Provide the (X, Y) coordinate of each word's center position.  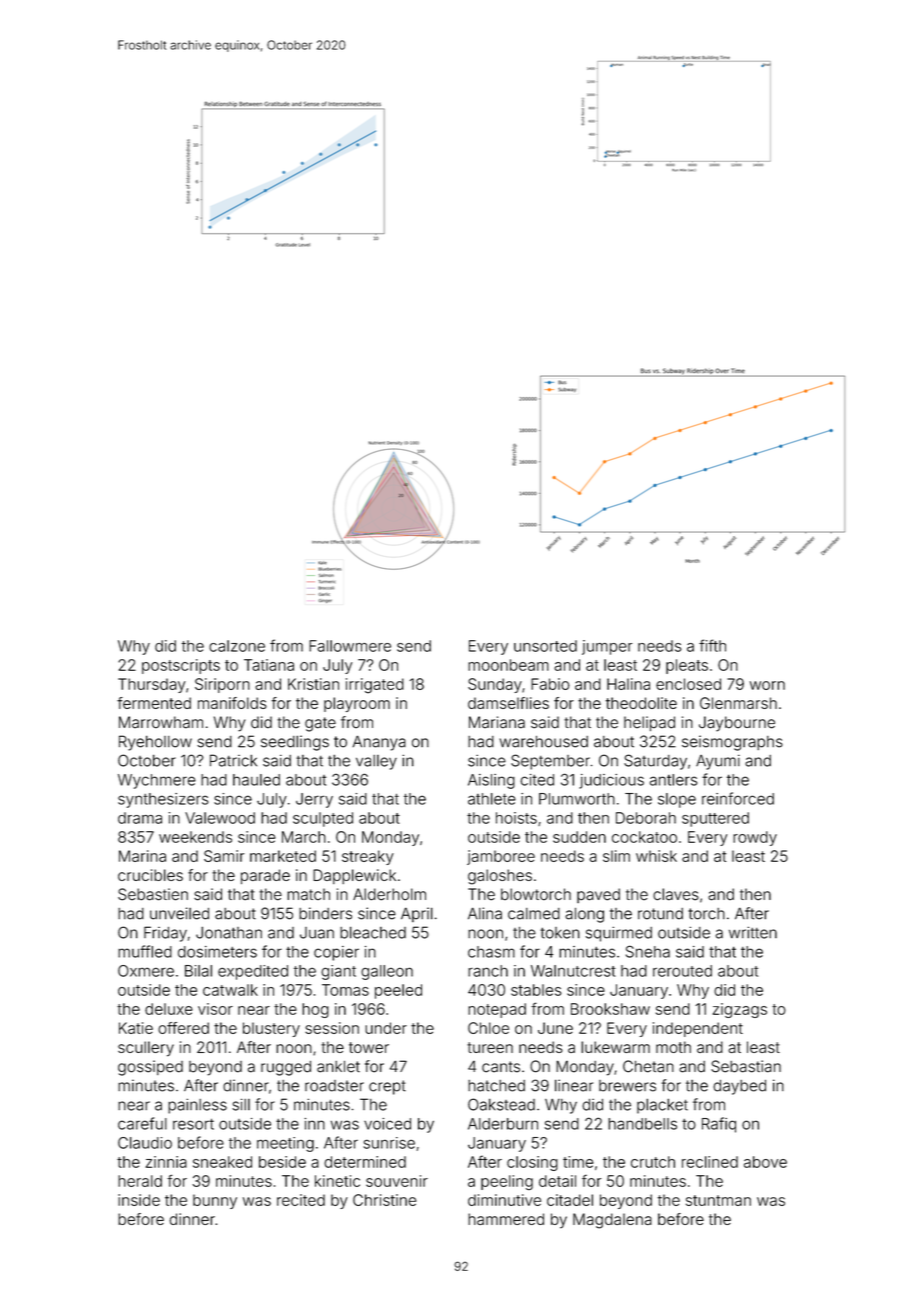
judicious (611, 781)
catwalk (230, 990)
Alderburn (503, 1124)
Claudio (145, 1143)
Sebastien (153, 894)
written (753, 932)
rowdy (755, 838)
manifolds (232, 703)
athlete (492, 799)
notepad (497, 1010)
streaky (368, 857)
